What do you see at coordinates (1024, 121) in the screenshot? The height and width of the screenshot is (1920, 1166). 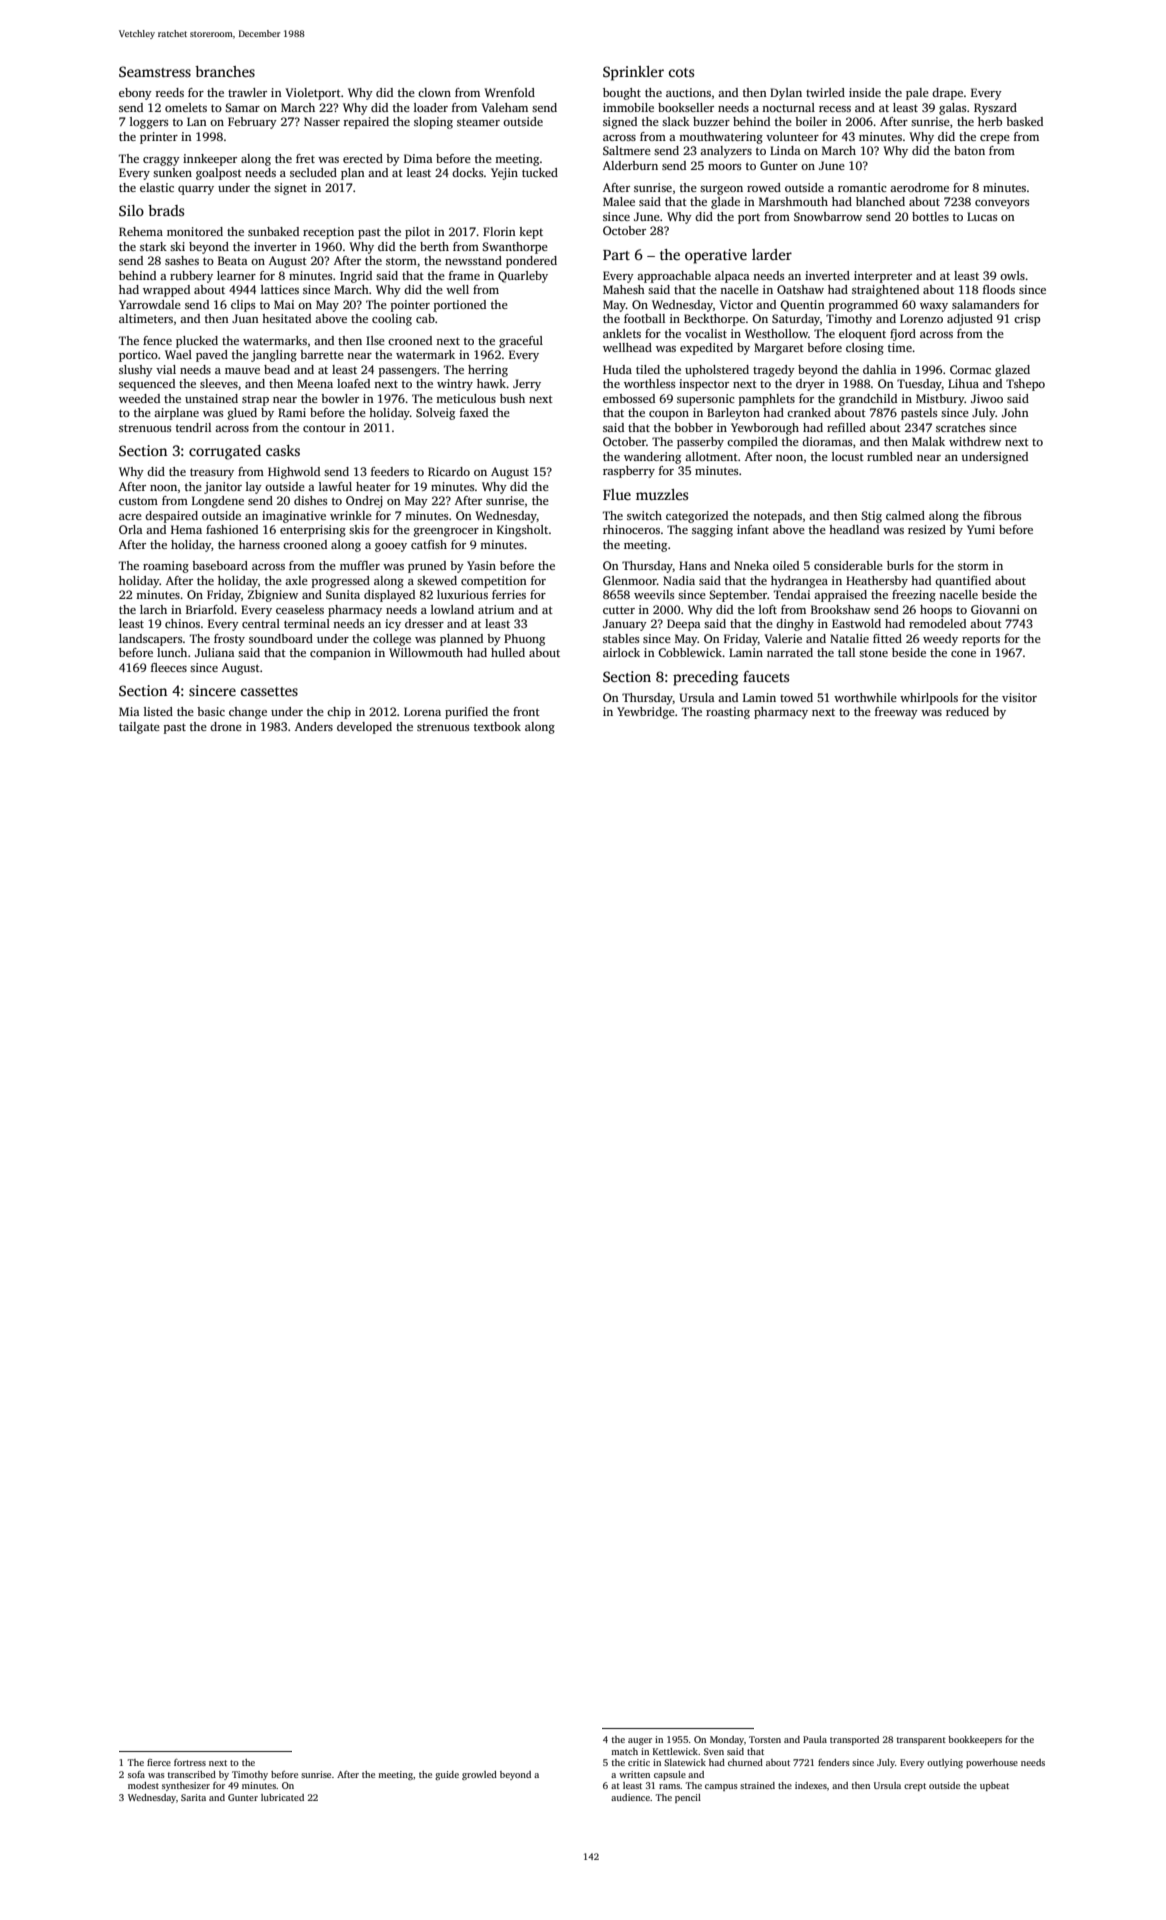 I see `basked` at bounding box center [1024, 121].
